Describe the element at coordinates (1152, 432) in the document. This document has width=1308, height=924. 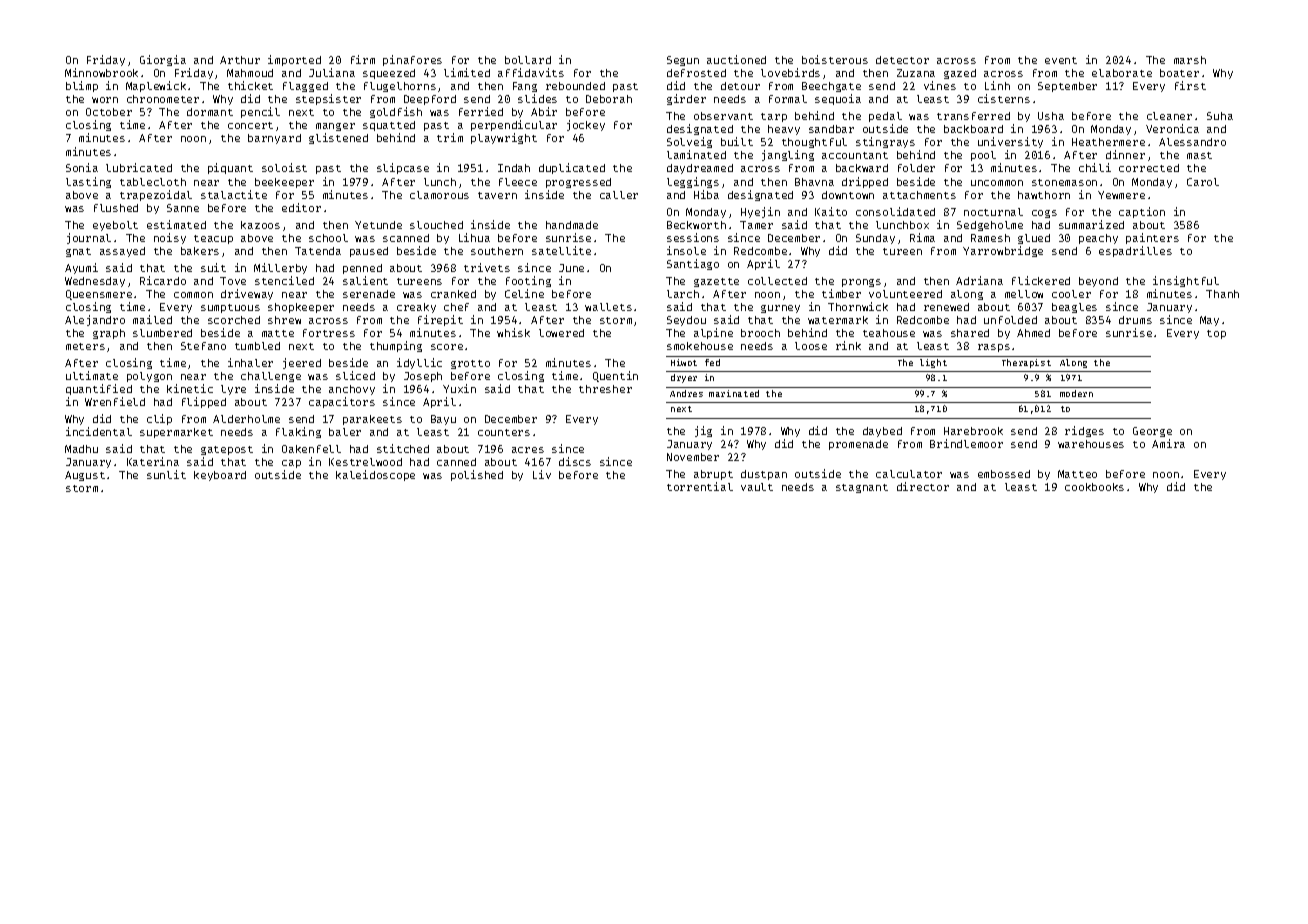
I see `George` at that location.
